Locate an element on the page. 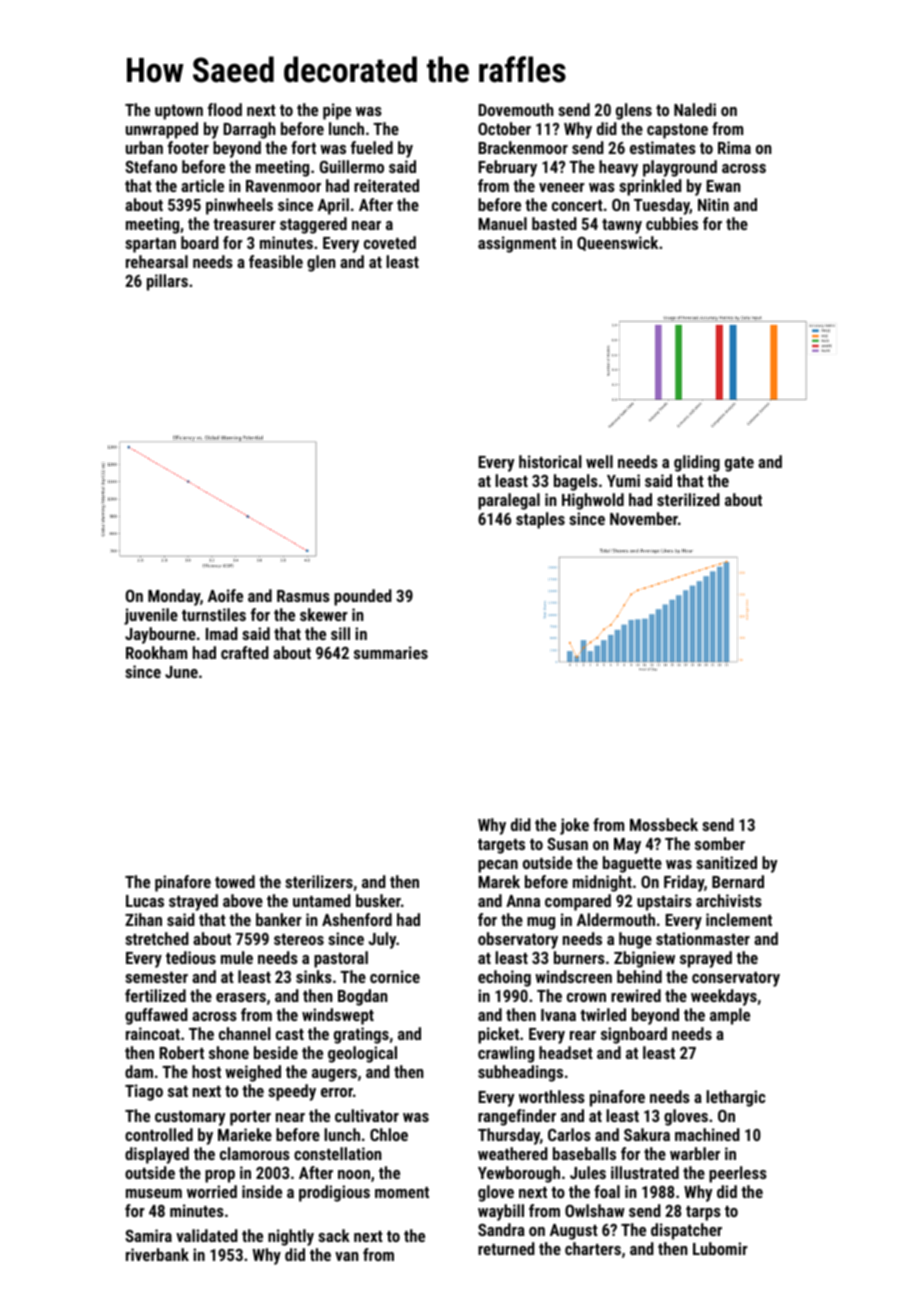  paralegal is located at coordinates (509, 501).
